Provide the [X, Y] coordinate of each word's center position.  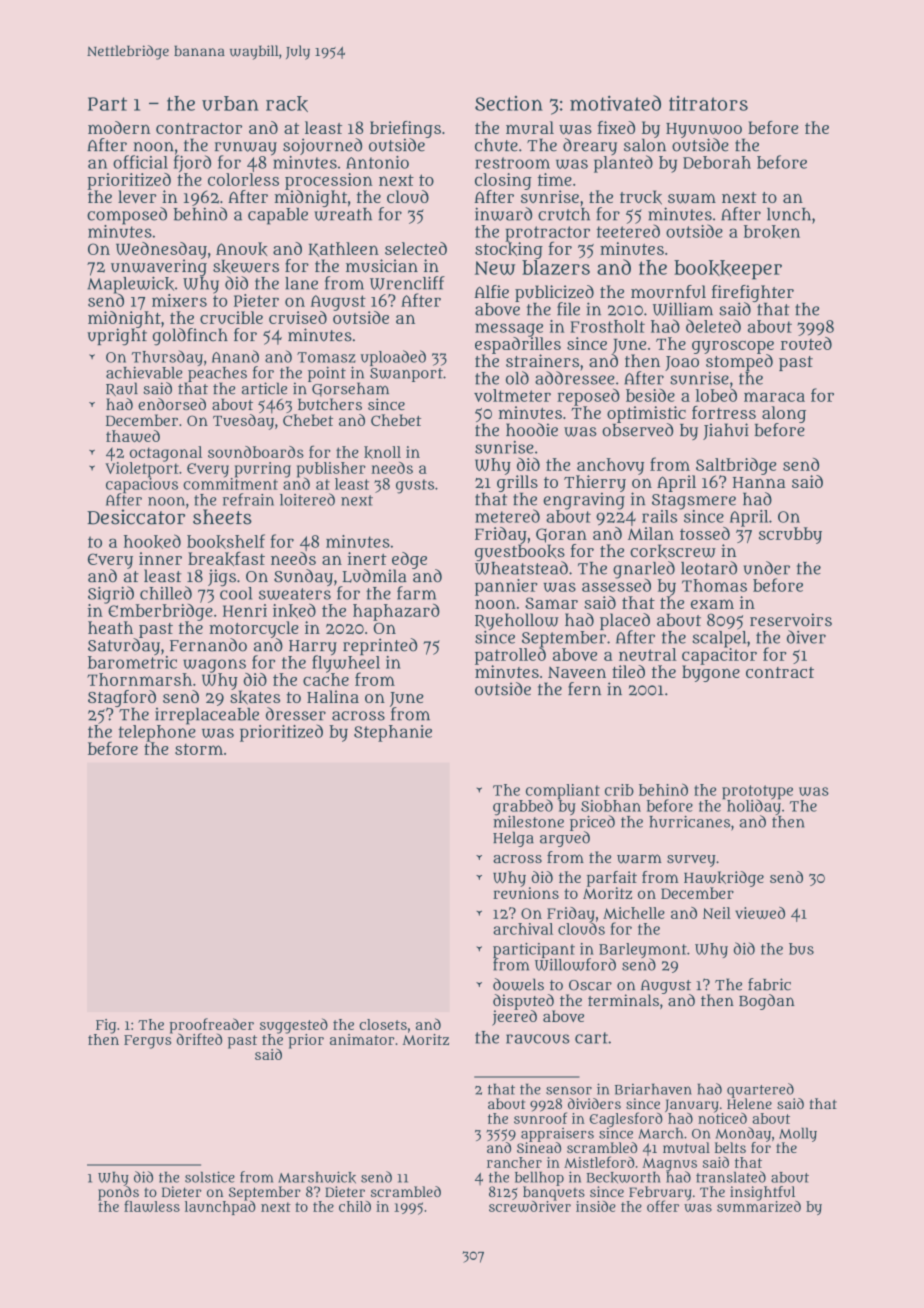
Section [509, 103]
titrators [708, 103]
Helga [513, 839]
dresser [296, 714]
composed [127, 215]
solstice [210, 1177]
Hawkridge [724, 879]
